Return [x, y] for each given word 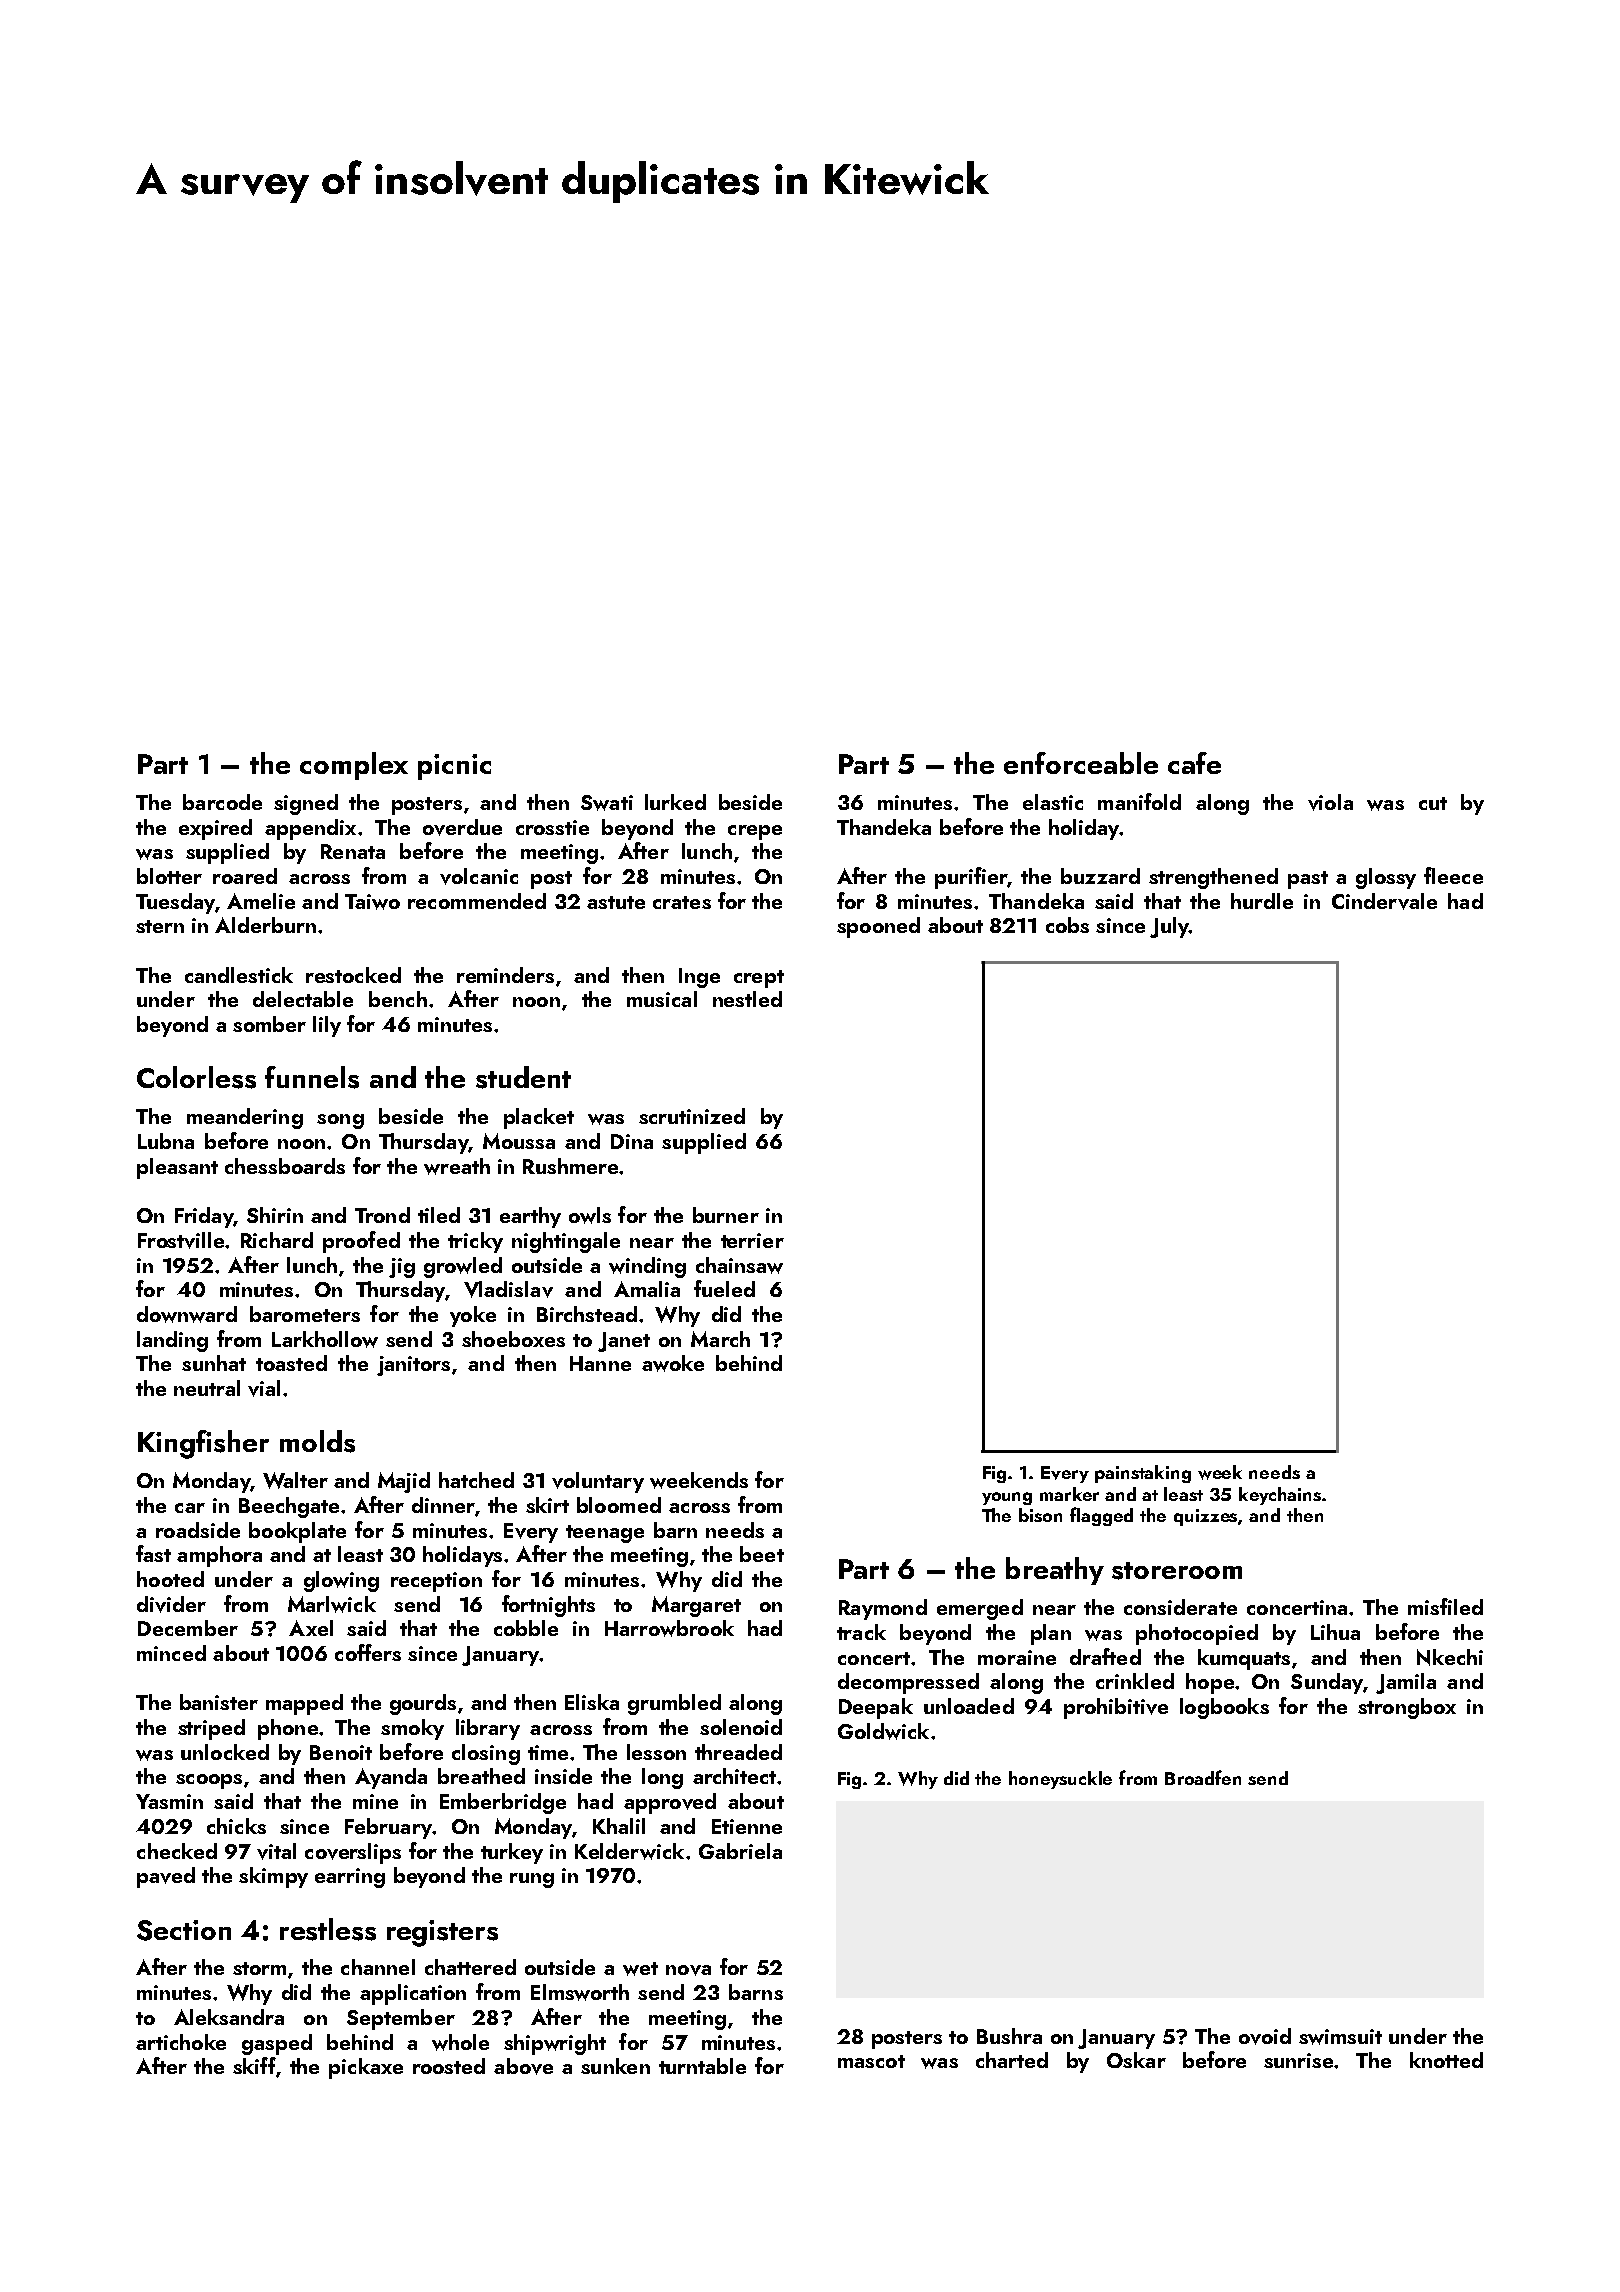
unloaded [969, 1706]
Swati [607, 803]
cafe [1194, 763]
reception [436, 1582]
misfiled [1445, 1606]
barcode [222, 802]
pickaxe [366, 2068]
